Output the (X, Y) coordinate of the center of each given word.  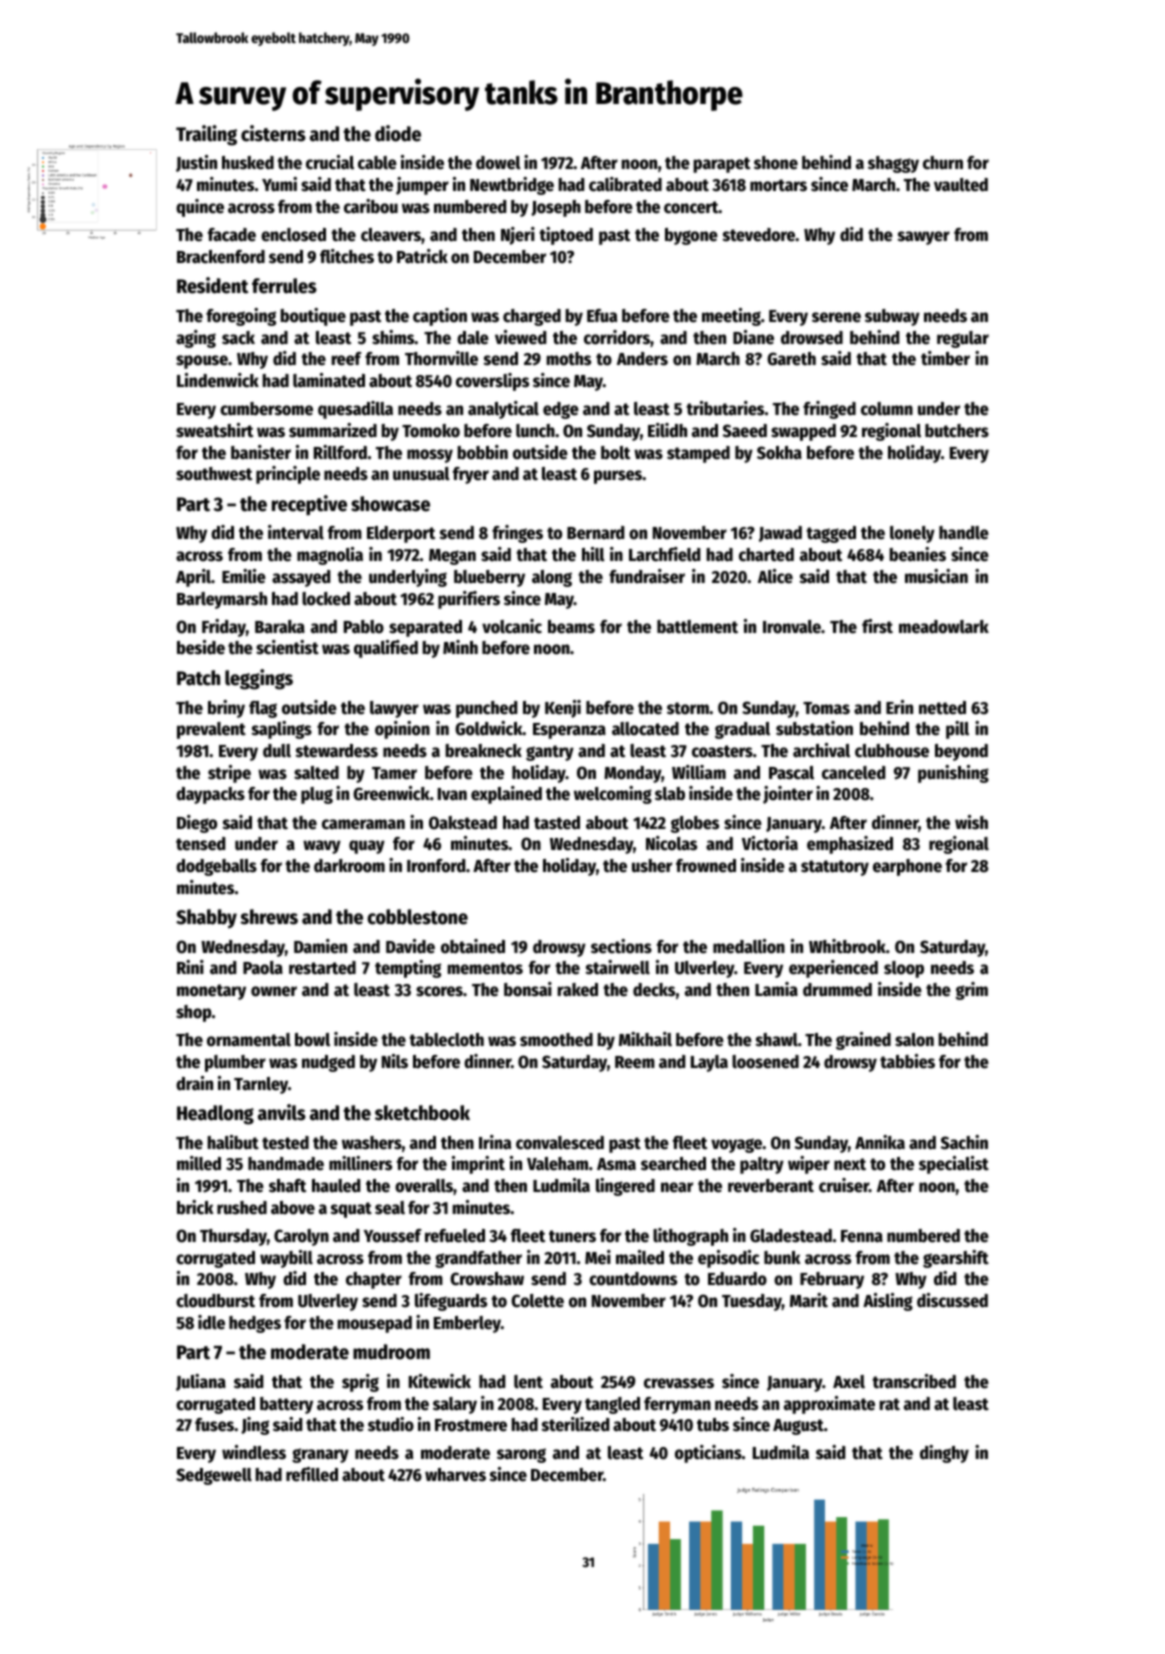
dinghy (944, 1454)
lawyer (394, 709)
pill (957, 730)
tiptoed (566, 236)
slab (670, 794)
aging (196, 339)
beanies (917, 554)
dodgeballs (216, 867)
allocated (645, 729)
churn (943, 163)
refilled (312, 1474)
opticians (708, 1454)
